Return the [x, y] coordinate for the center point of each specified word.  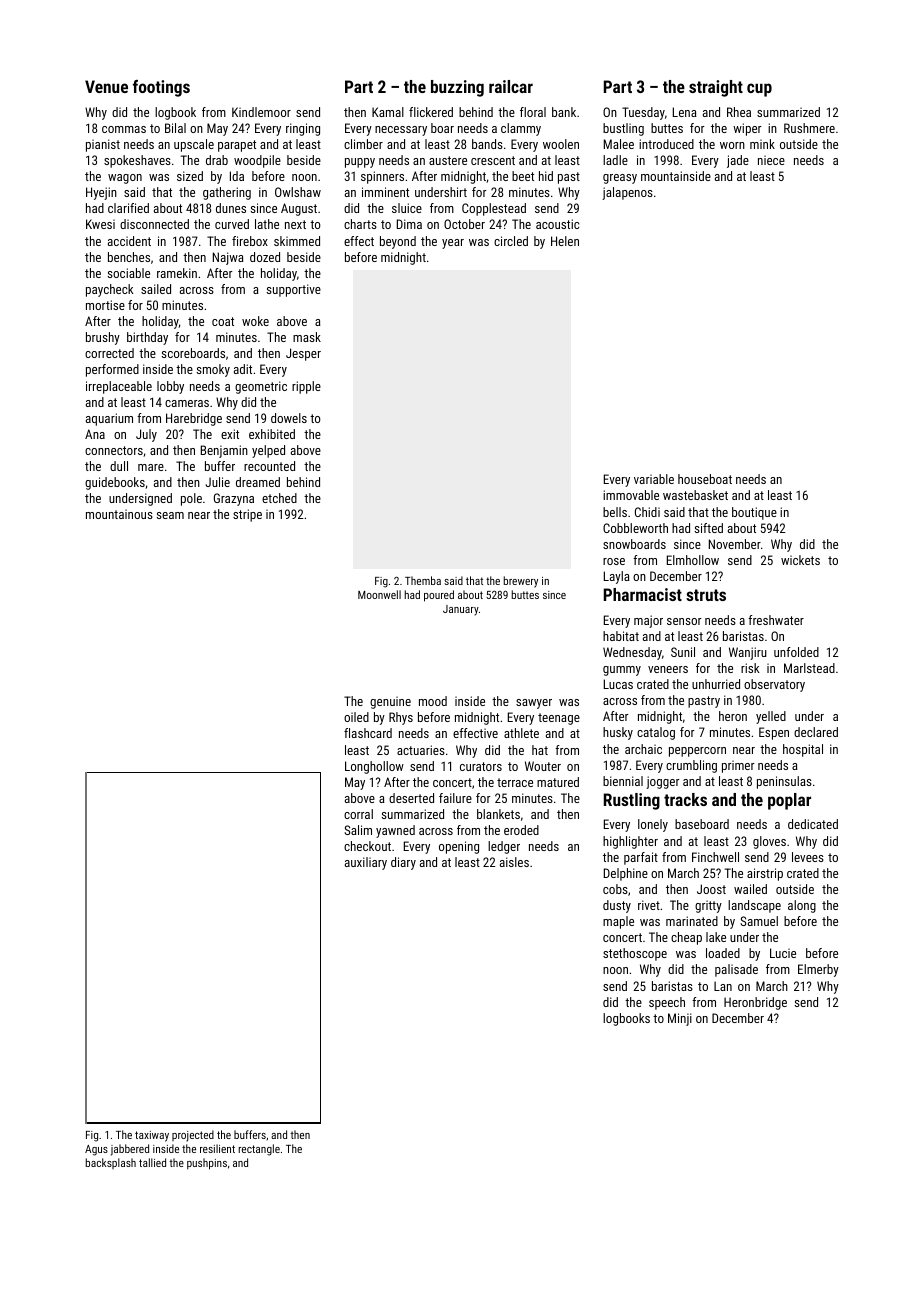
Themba [423, 580]
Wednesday [632, 653]
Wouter [543, 766]
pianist [103, 145]
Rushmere [809, 128]
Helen [565, 241]
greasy [620, 179]
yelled [771, 717]
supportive [294, 290]
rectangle [259, 1150]
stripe [247, 515]
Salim [358, 830]
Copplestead [494, 209]
